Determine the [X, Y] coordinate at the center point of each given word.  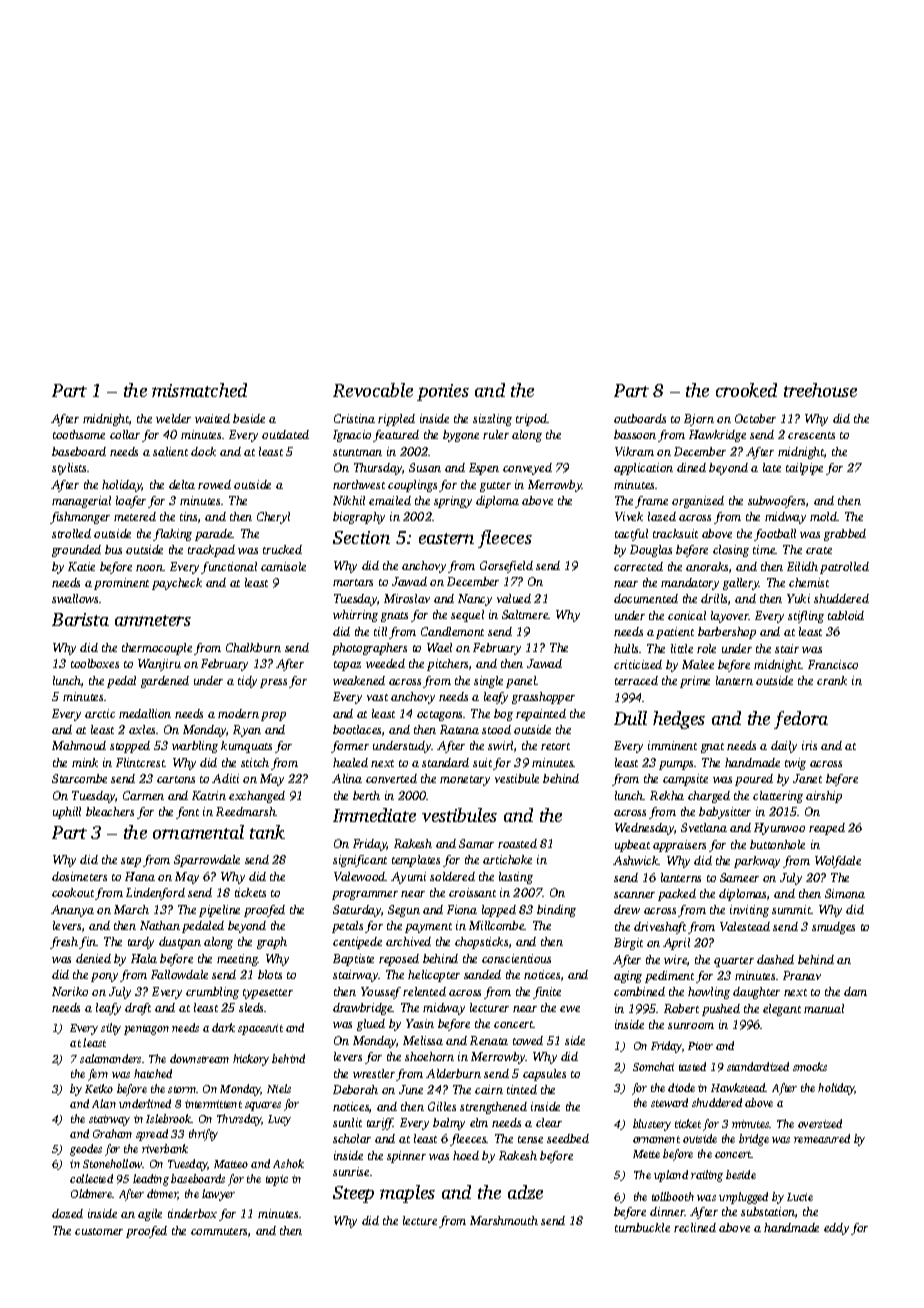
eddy [836, 1229]
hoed [466, 1155]
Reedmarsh [246, 811]
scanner [634, 895]
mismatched [199, 390]
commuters [219, 1231]
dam [855, 991]
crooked [746, 390]
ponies [443, 392]
